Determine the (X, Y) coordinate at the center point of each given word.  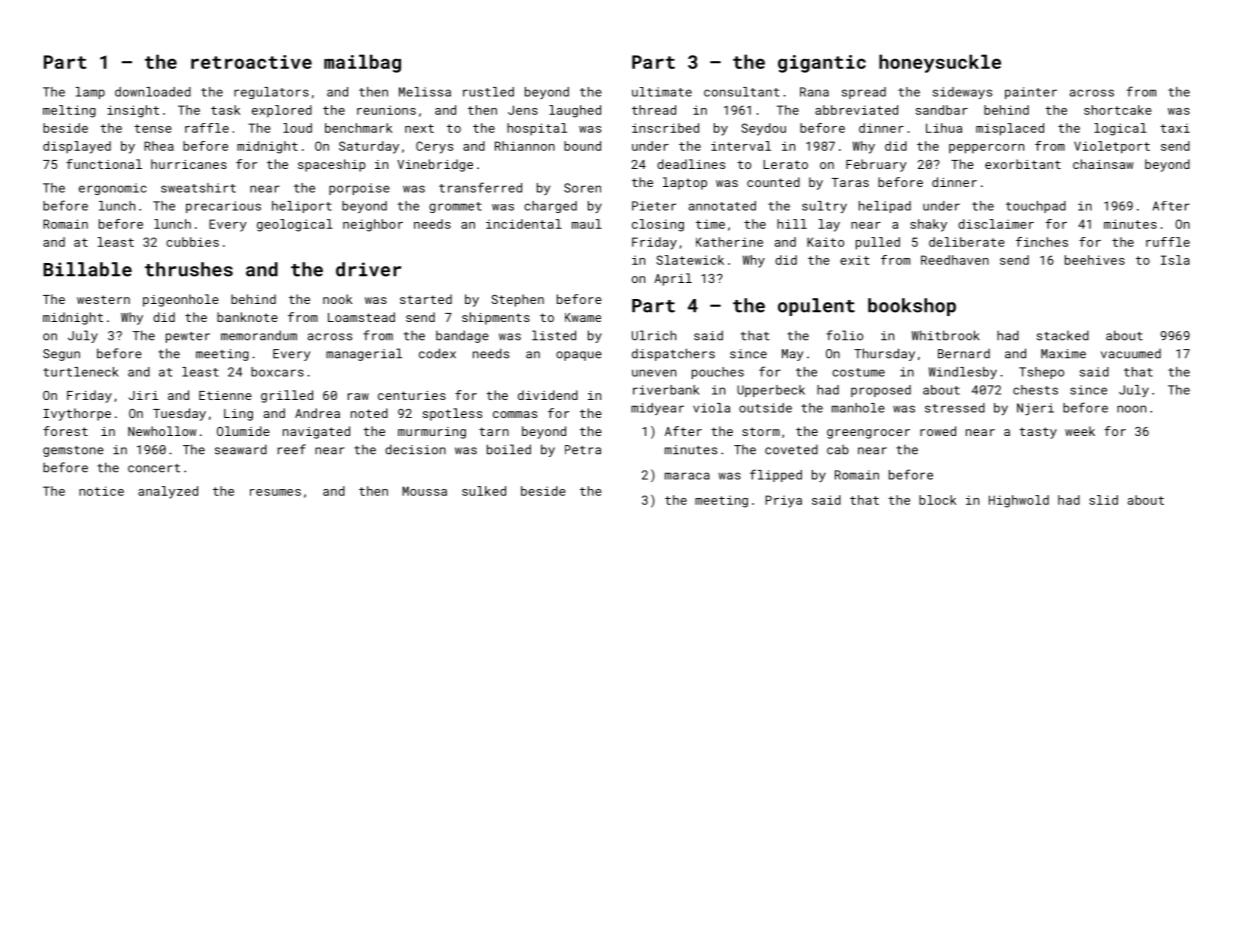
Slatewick (690, 260)
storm (761, 431)
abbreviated (856, 110)
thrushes (189, 269)
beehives (1095, 260)
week (1080, 431)
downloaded (153, 92)
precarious (223, 207)
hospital (537, 129)
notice (101, 491)
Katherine (729, 242)
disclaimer (996, 224)
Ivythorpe (77, 414)
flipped (776, 475)
